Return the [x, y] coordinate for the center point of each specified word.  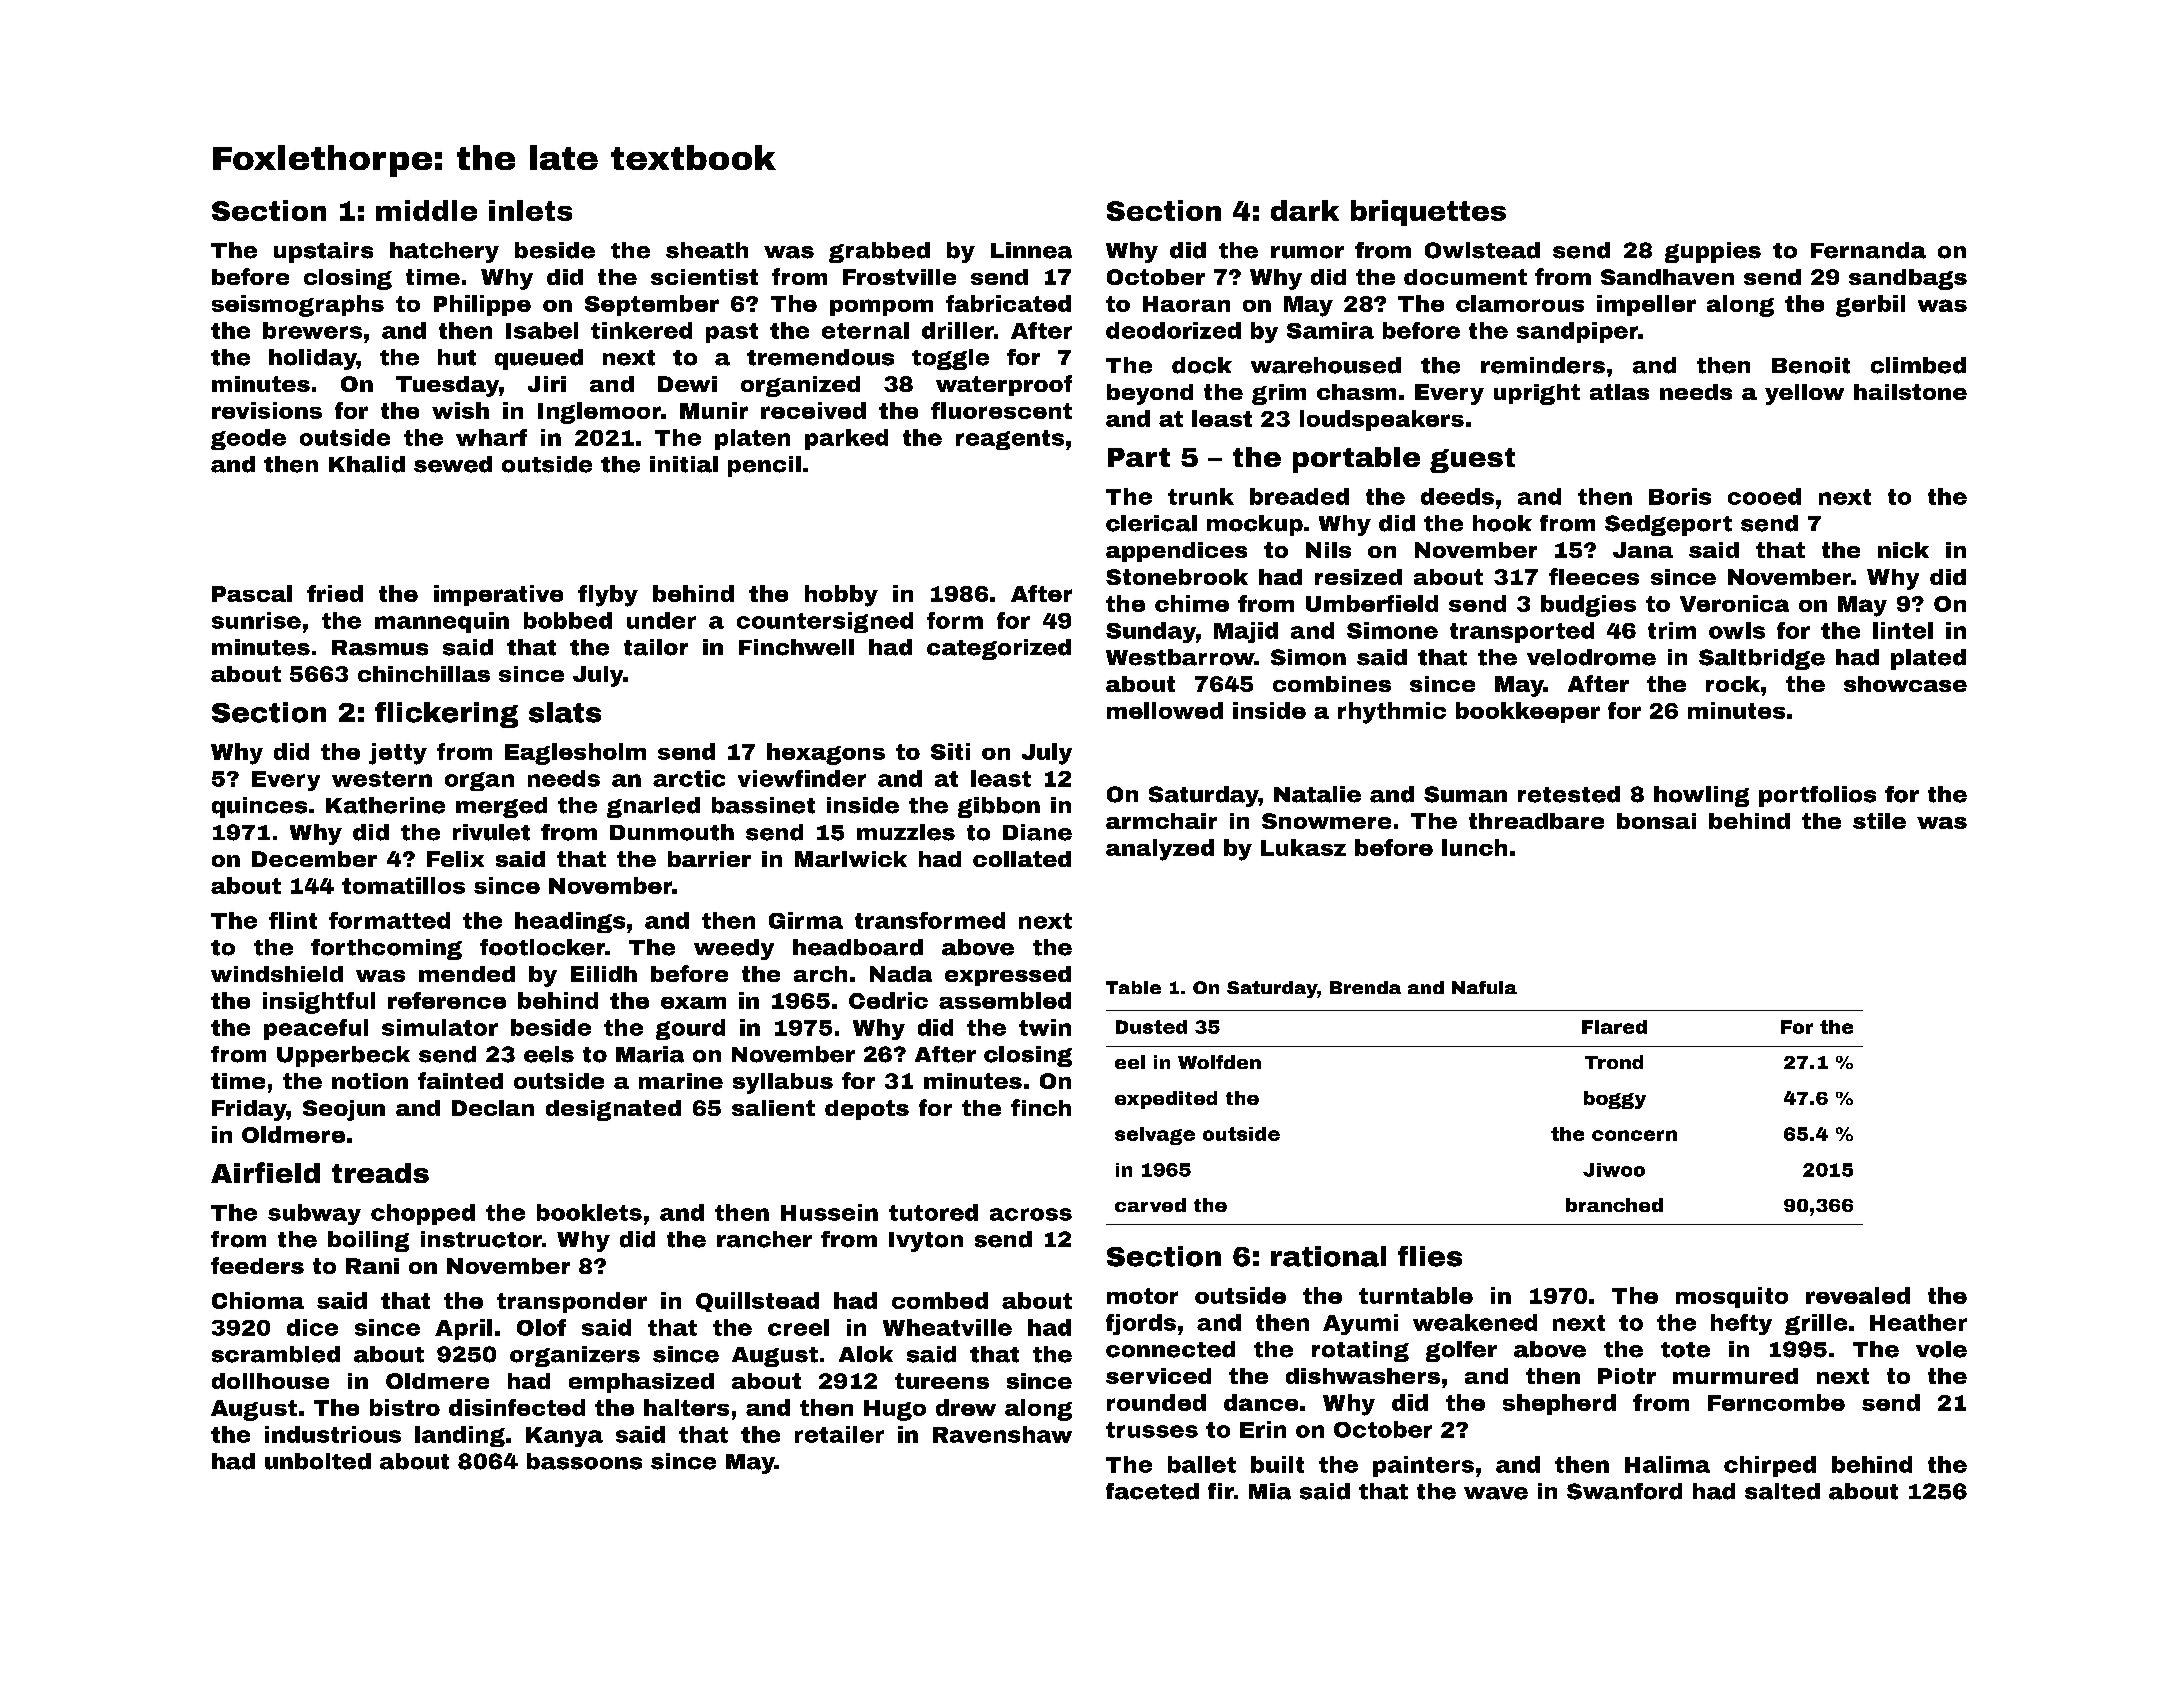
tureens [942, 1381]
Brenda [1365, 987]
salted [1782, 1491]
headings [570, 922]
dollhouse [270, 1381]
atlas [1619, 392]
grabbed [879, 252]
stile [1879, 821]
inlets [530, 210]
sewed [453, 464]
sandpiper [1577, 332]
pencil [764, 466]
